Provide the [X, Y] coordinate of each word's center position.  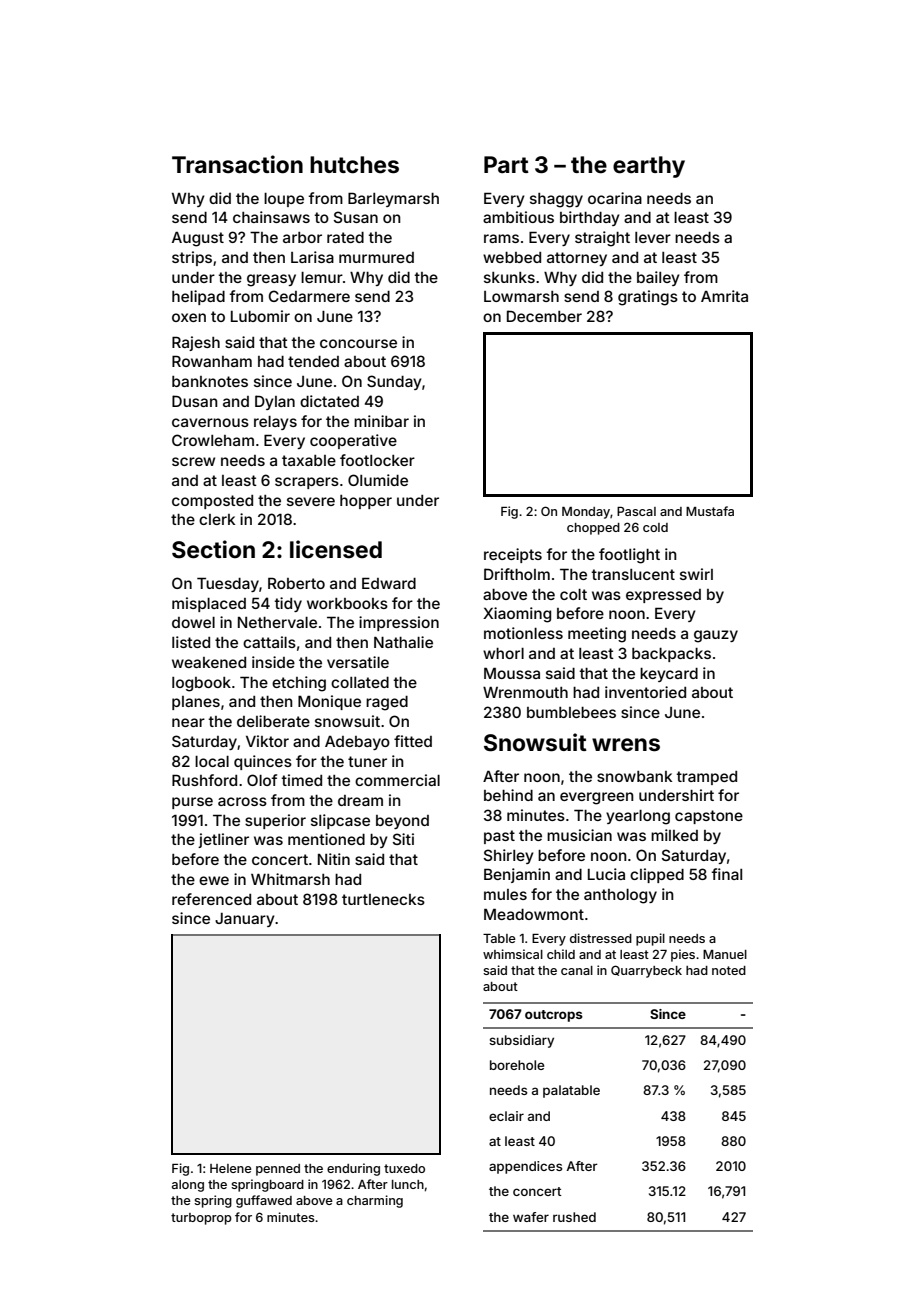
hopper [366, 502]
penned [278, 1170]
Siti [403, 839]
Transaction [237, 164]
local [212, 761]
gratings [648, 298]
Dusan [195, 401]
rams [501, 238]
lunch [408, 1184]
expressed [663, 596]
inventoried [645, 692]
